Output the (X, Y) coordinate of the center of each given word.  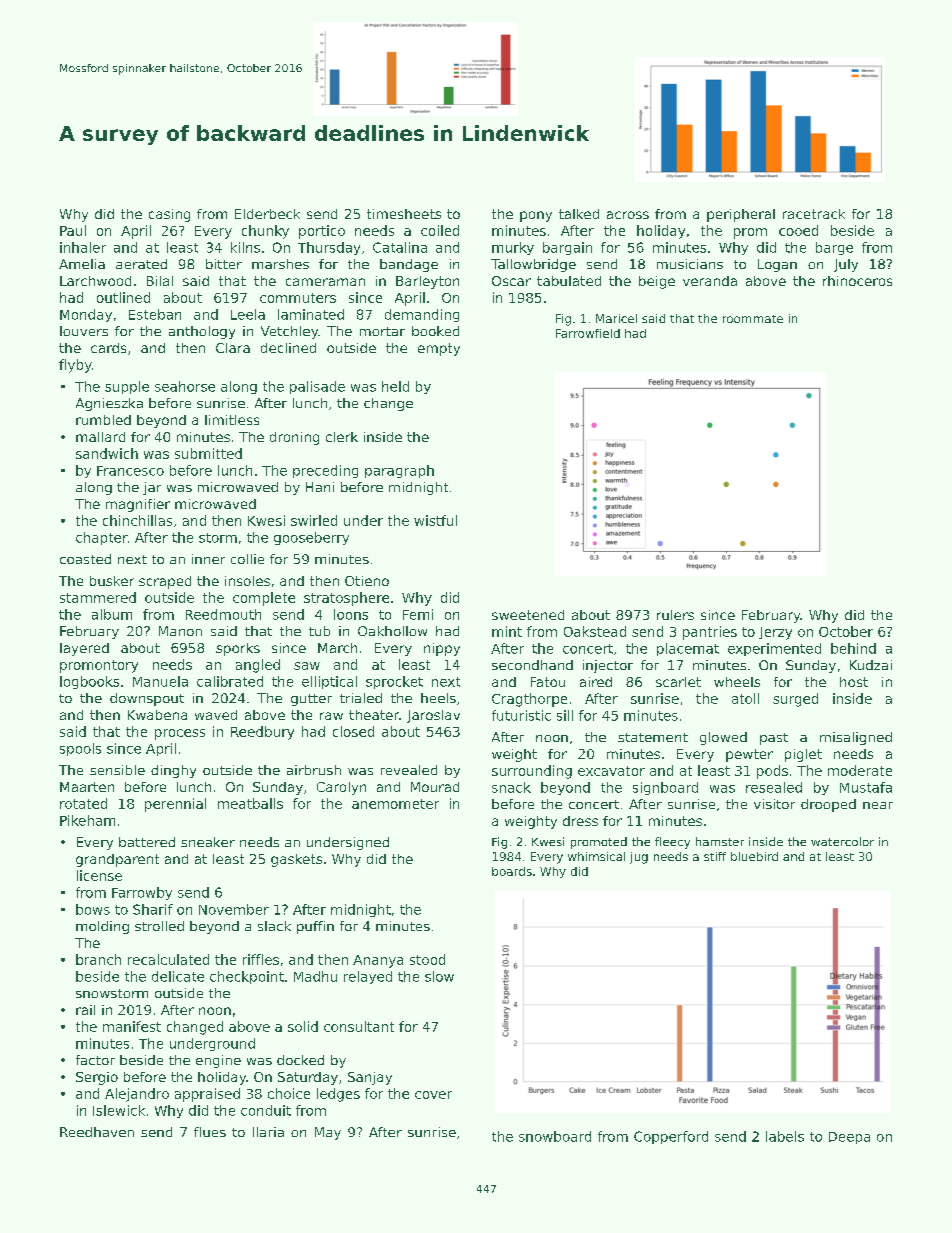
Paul (73, 230)
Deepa (849, 1138)
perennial (175, 805)
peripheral (741, 215)
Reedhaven (97, 1132)
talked (579, 214)
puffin (315, 927)
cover (433, 1095)
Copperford (671, 1137)
